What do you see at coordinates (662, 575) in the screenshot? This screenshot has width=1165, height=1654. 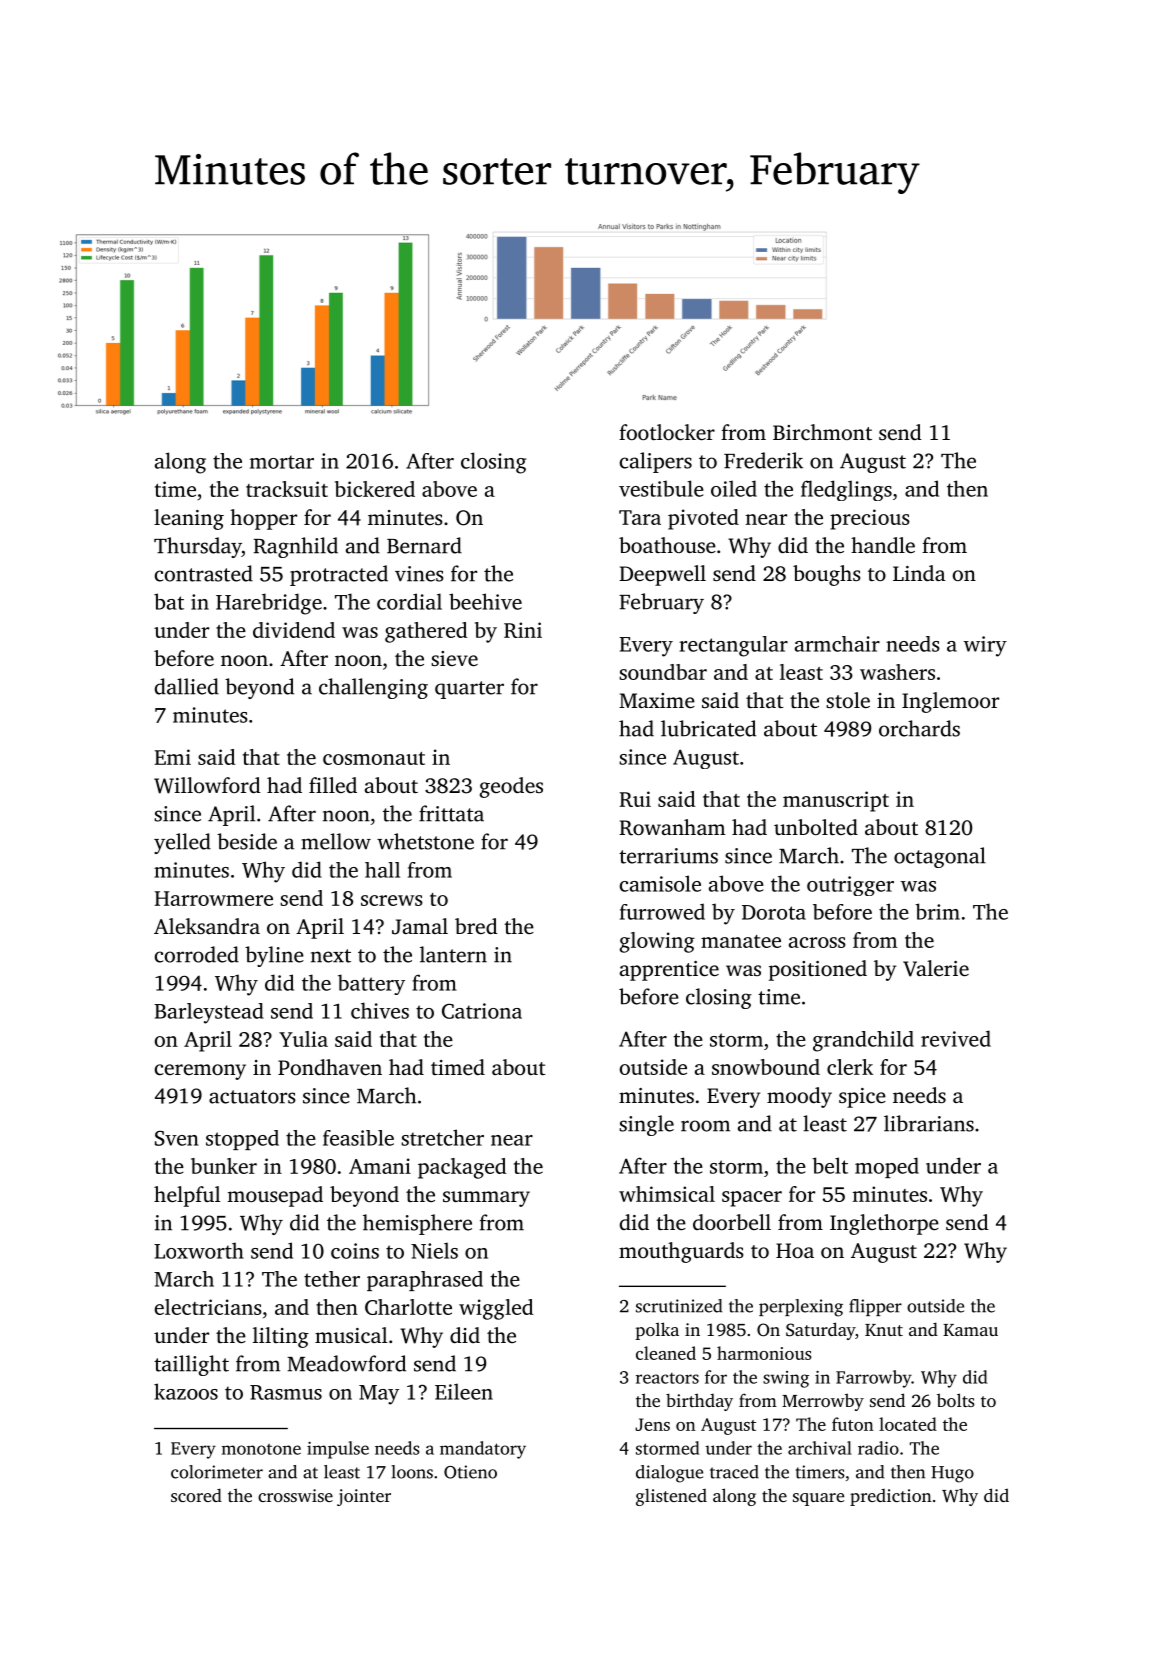 I see `Deepwell` at bounding box center [662, 575].
